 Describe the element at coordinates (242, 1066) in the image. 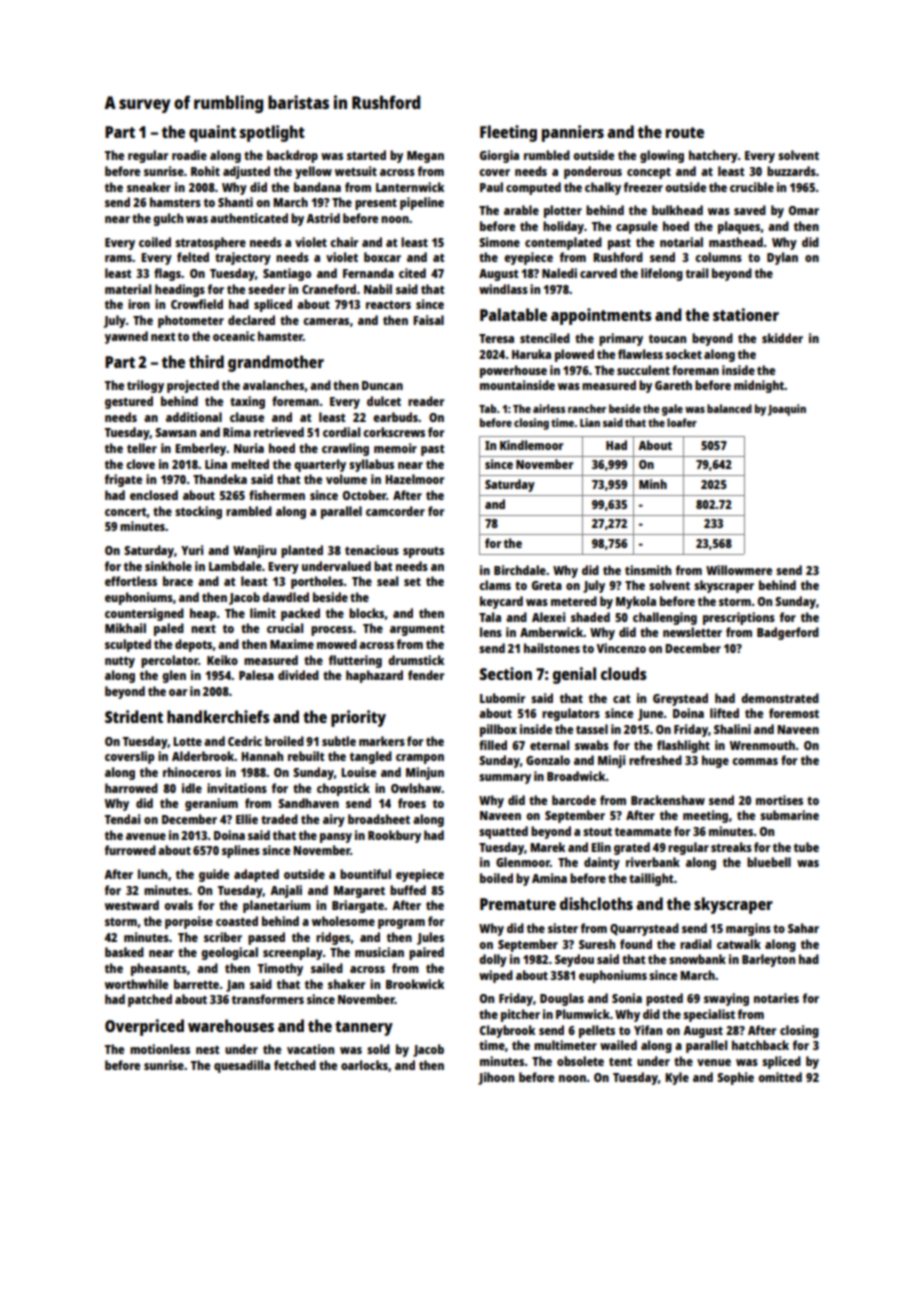

I see `quesadilla` at that location.
